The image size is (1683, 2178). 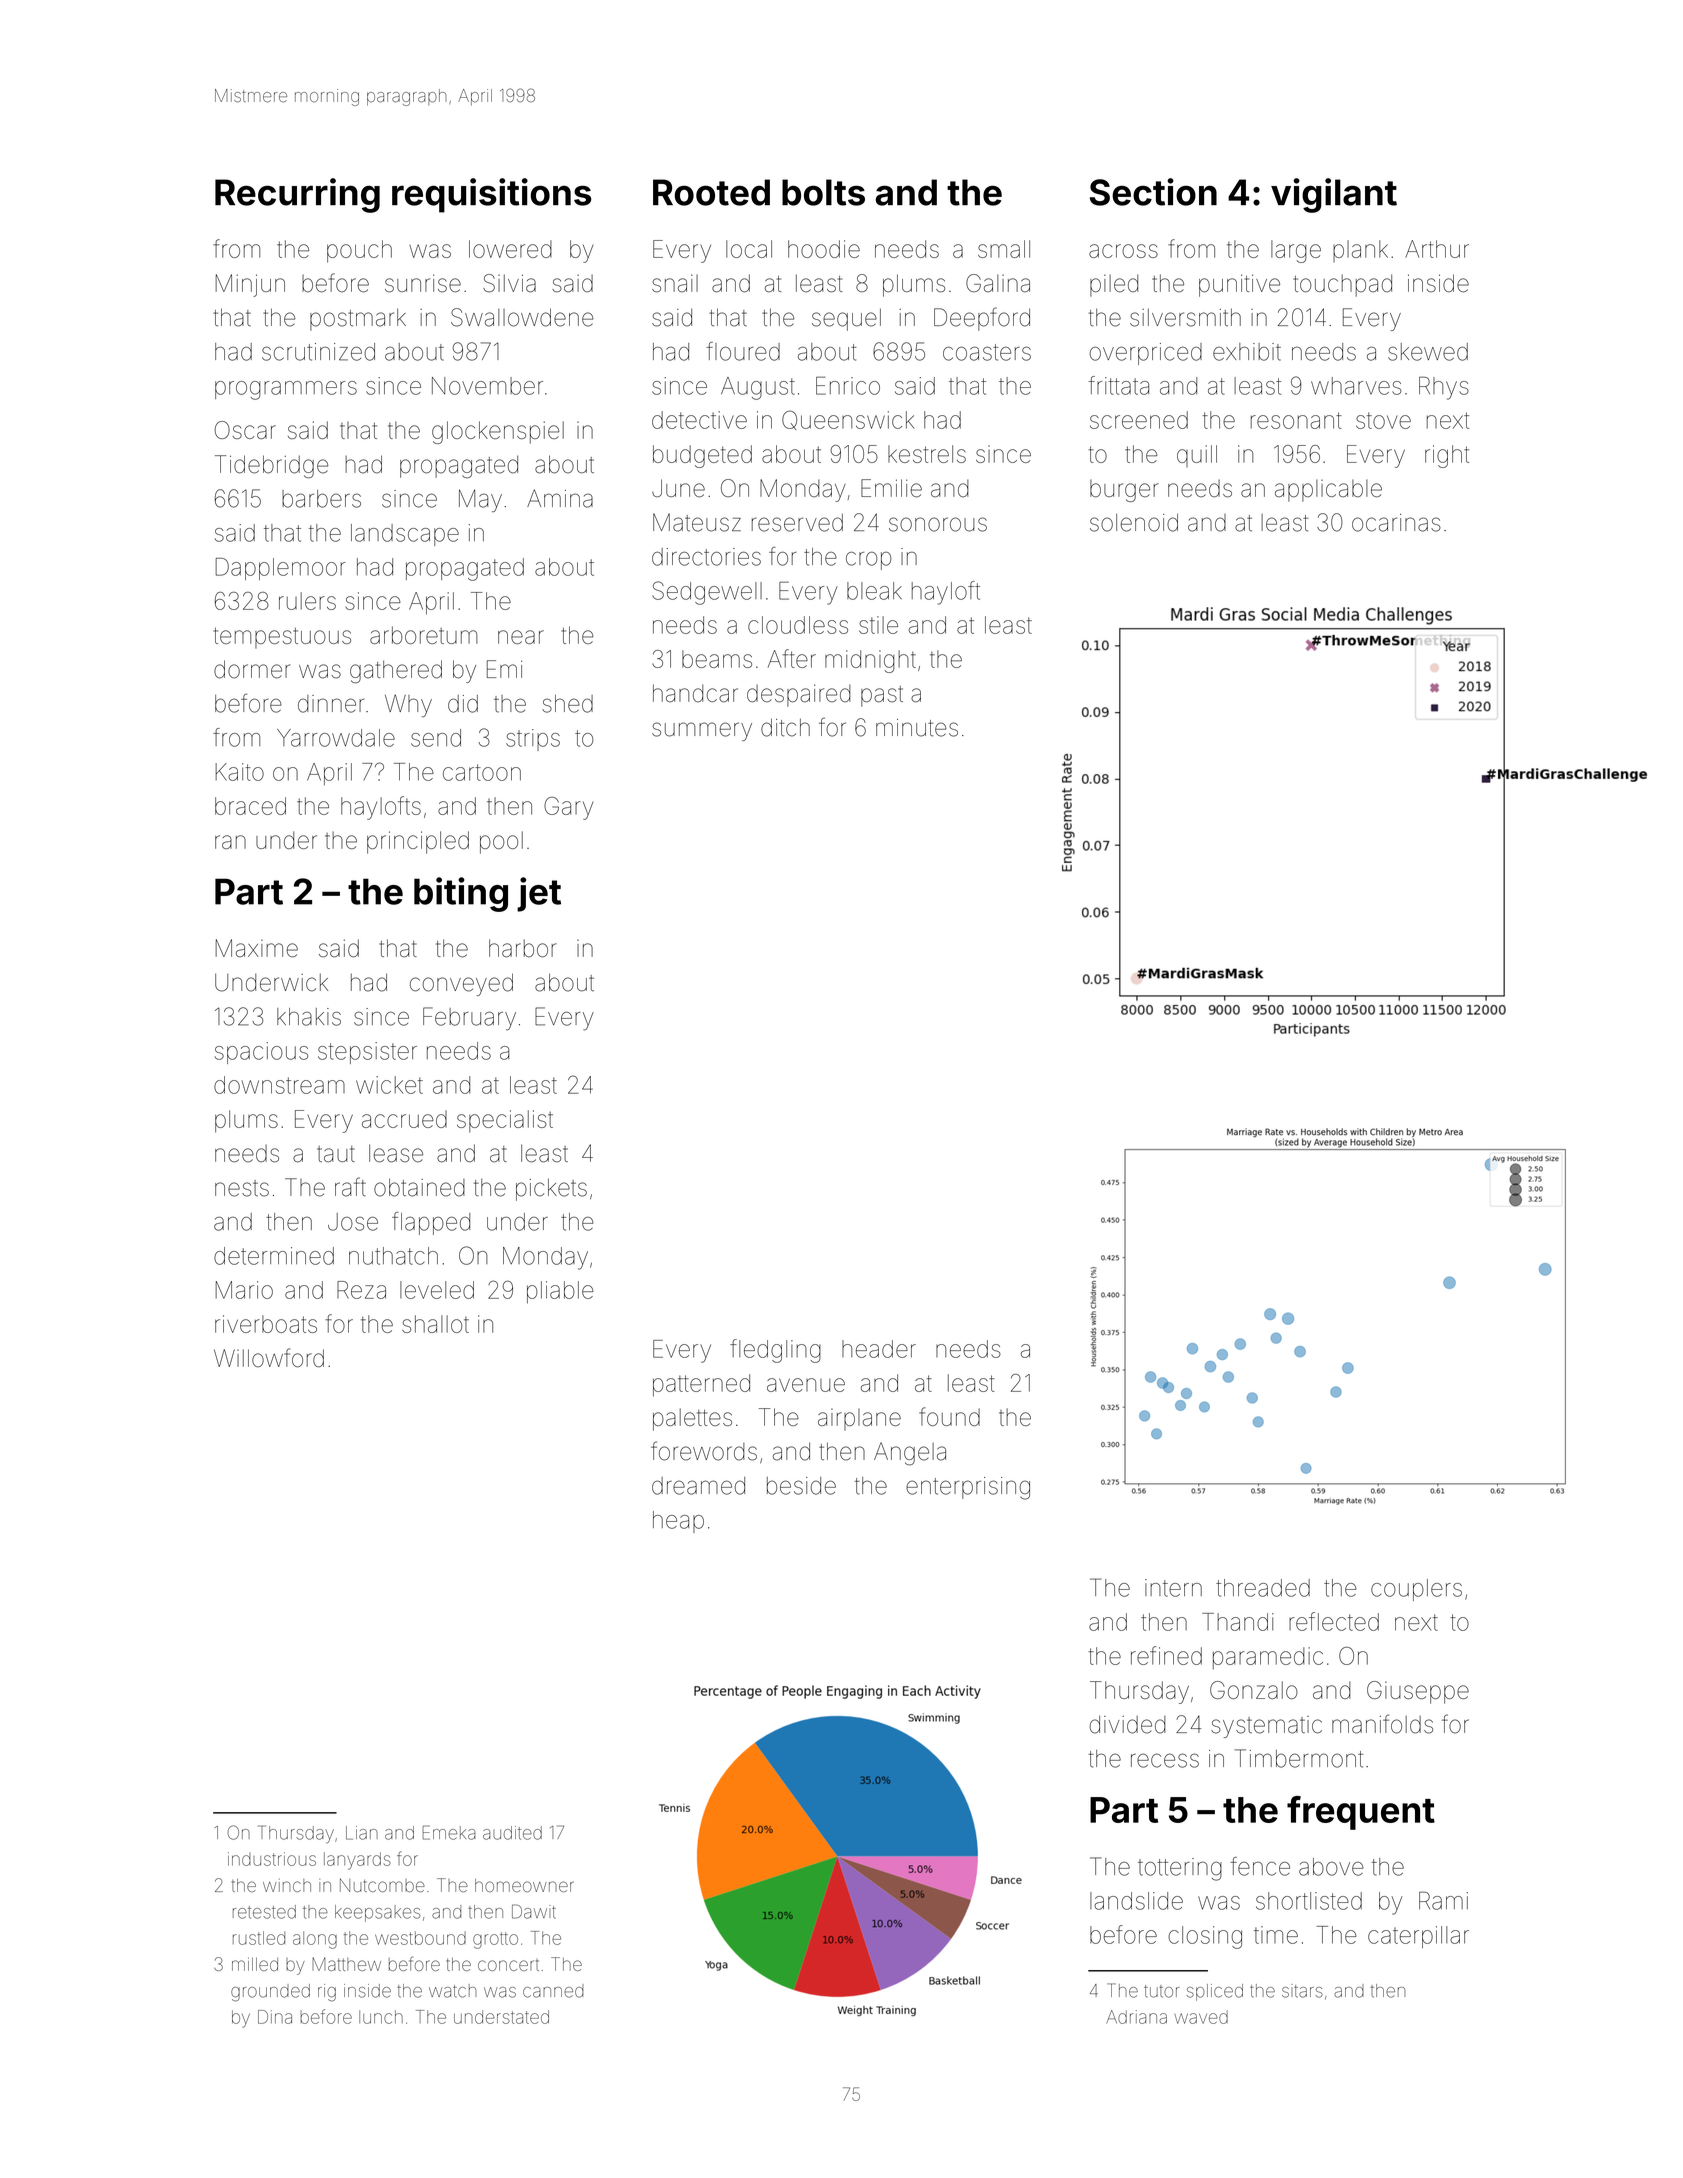 I want to click on Maxime, so click(x=256, y=948).
